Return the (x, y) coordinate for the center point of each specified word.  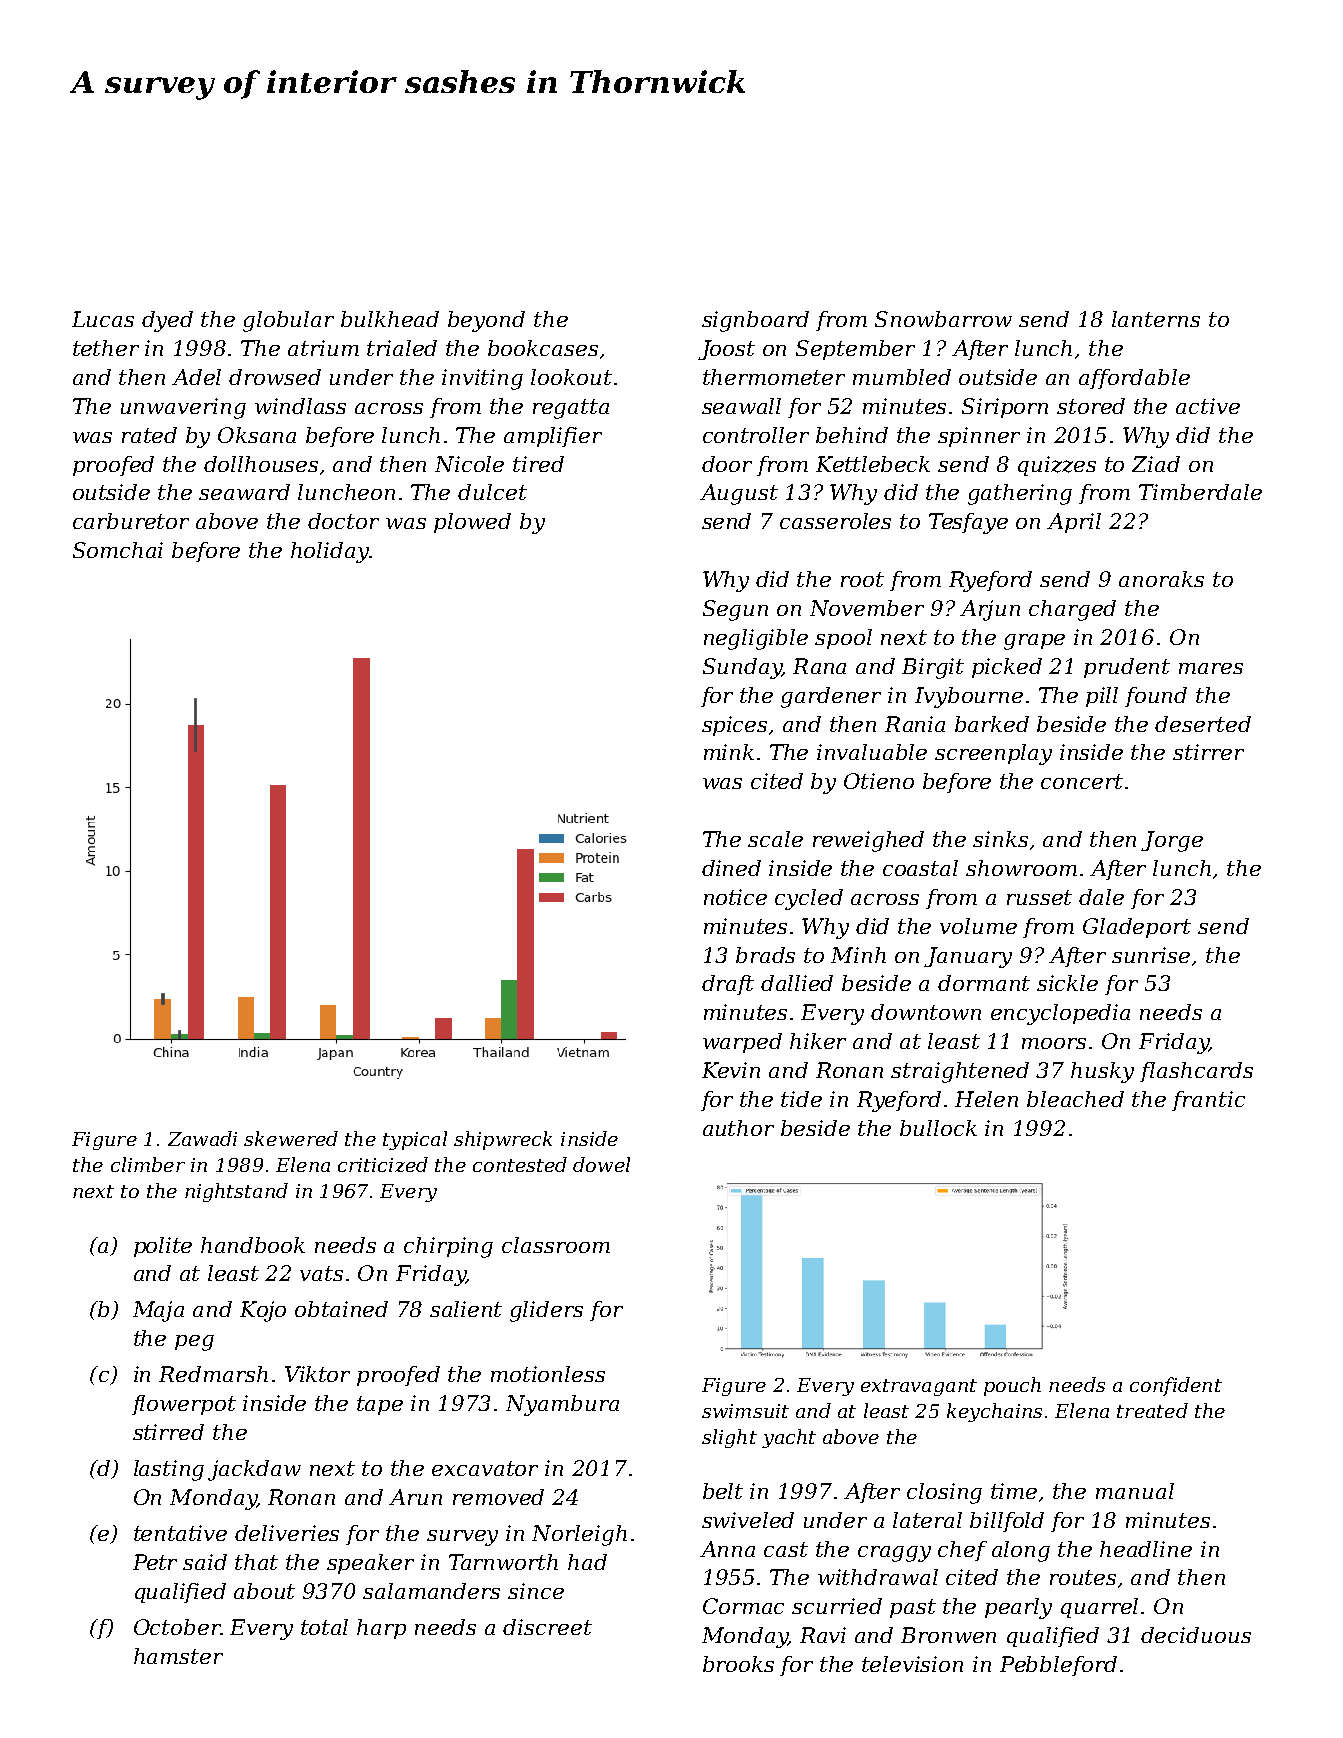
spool (843, 639)
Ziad (1156, 464)
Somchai (118, 550)
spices (734, 726)
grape (1034, 642)
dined (731, 868)
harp (381, 1629)
